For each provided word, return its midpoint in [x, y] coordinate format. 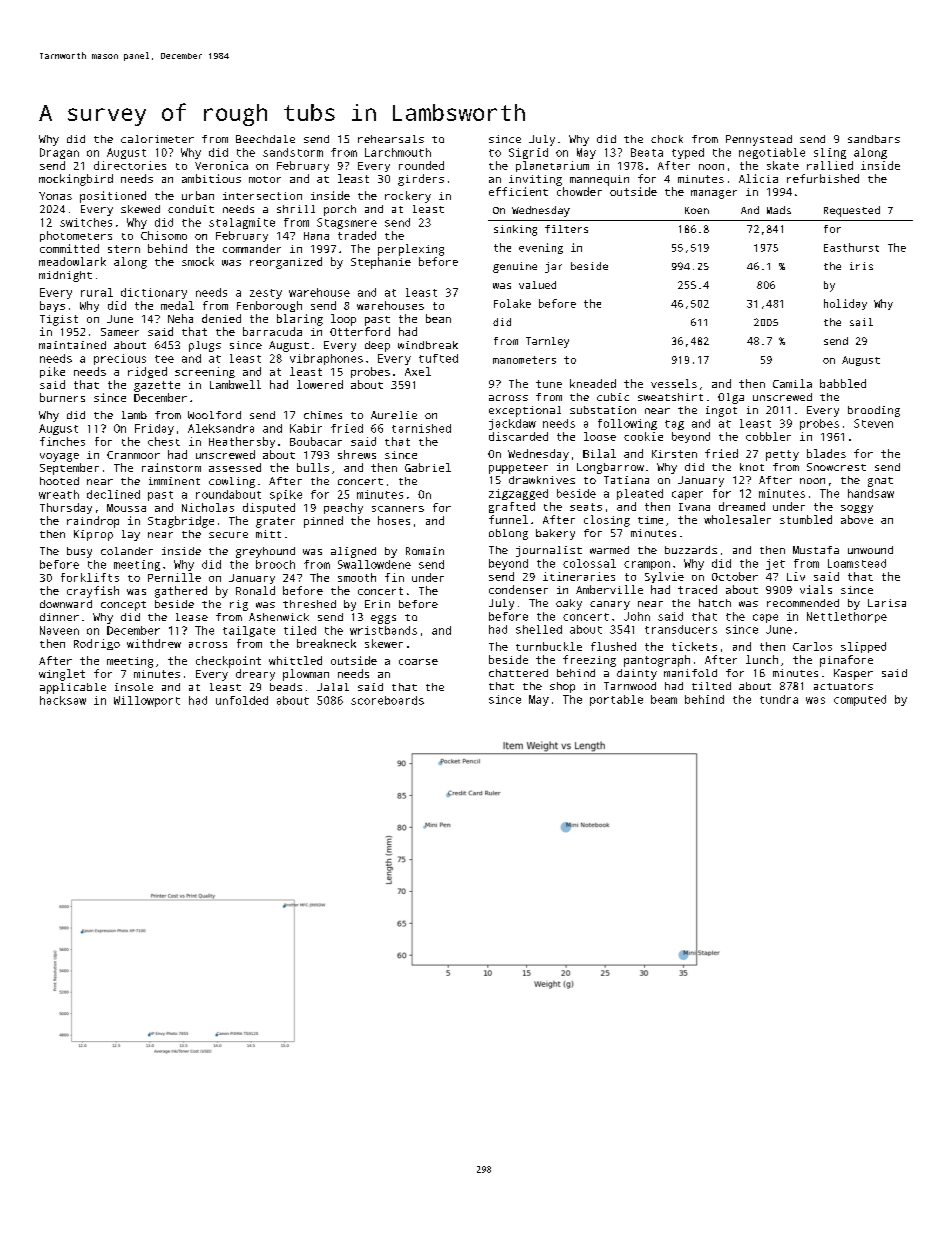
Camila [792, 383]
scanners [398, 509]
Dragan [59, 153]
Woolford [214, 415]
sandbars [874, 139]
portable [616, 700]
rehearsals [391, 139]
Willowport [147, 701]
